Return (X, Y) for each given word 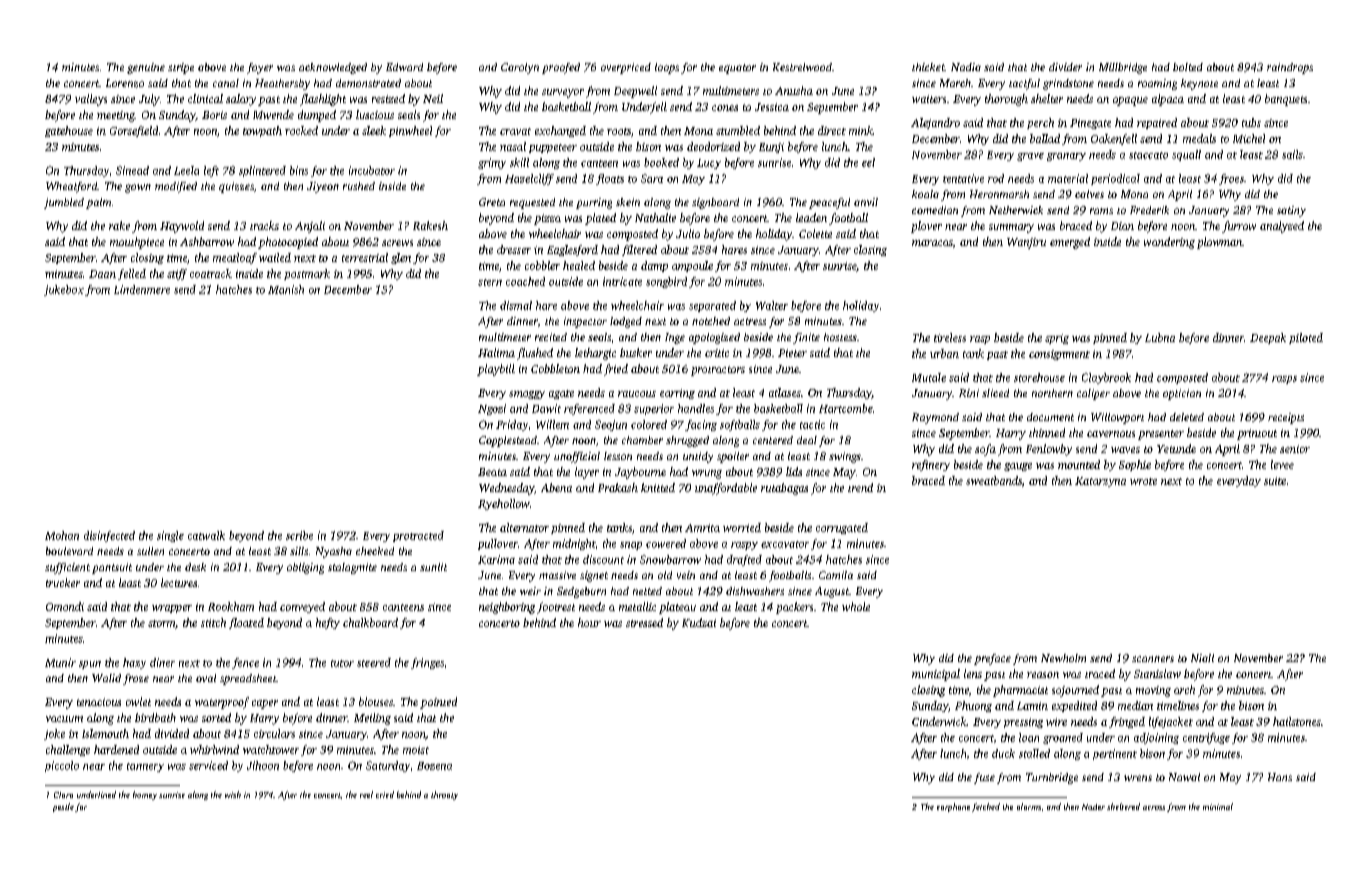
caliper (1093, 394)
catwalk (206, 535)
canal (226, 83)
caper (265, 704)
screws (397, 243)
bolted (1188, 67)
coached (525, 281)
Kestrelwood (802, 67)
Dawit (546, 408)
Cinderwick (939, 721)
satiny (1291, 211)
